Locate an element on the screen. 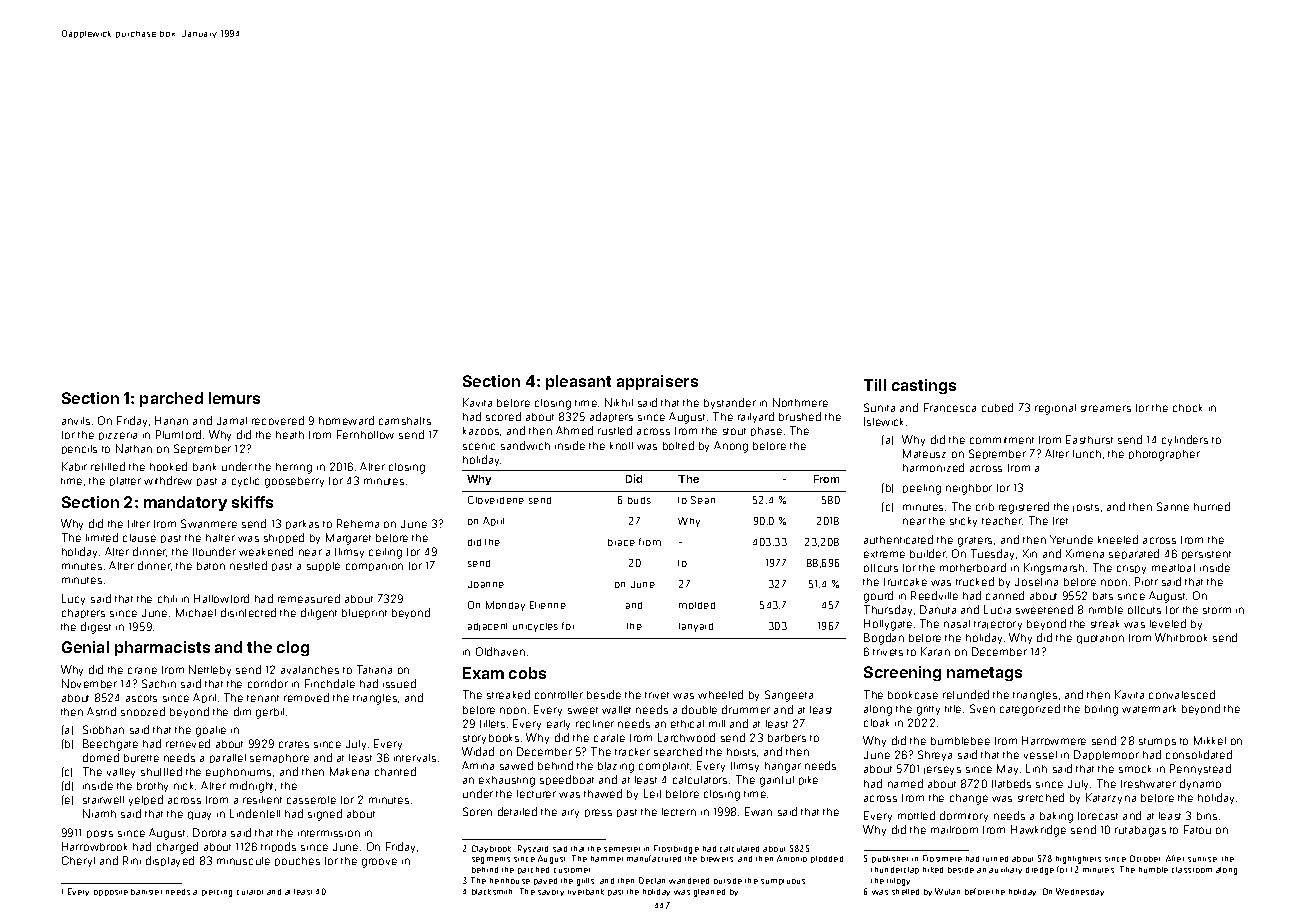 The height and width of the screenshot is (924, 1308). pleasant is located at coordinates (578, 382).
